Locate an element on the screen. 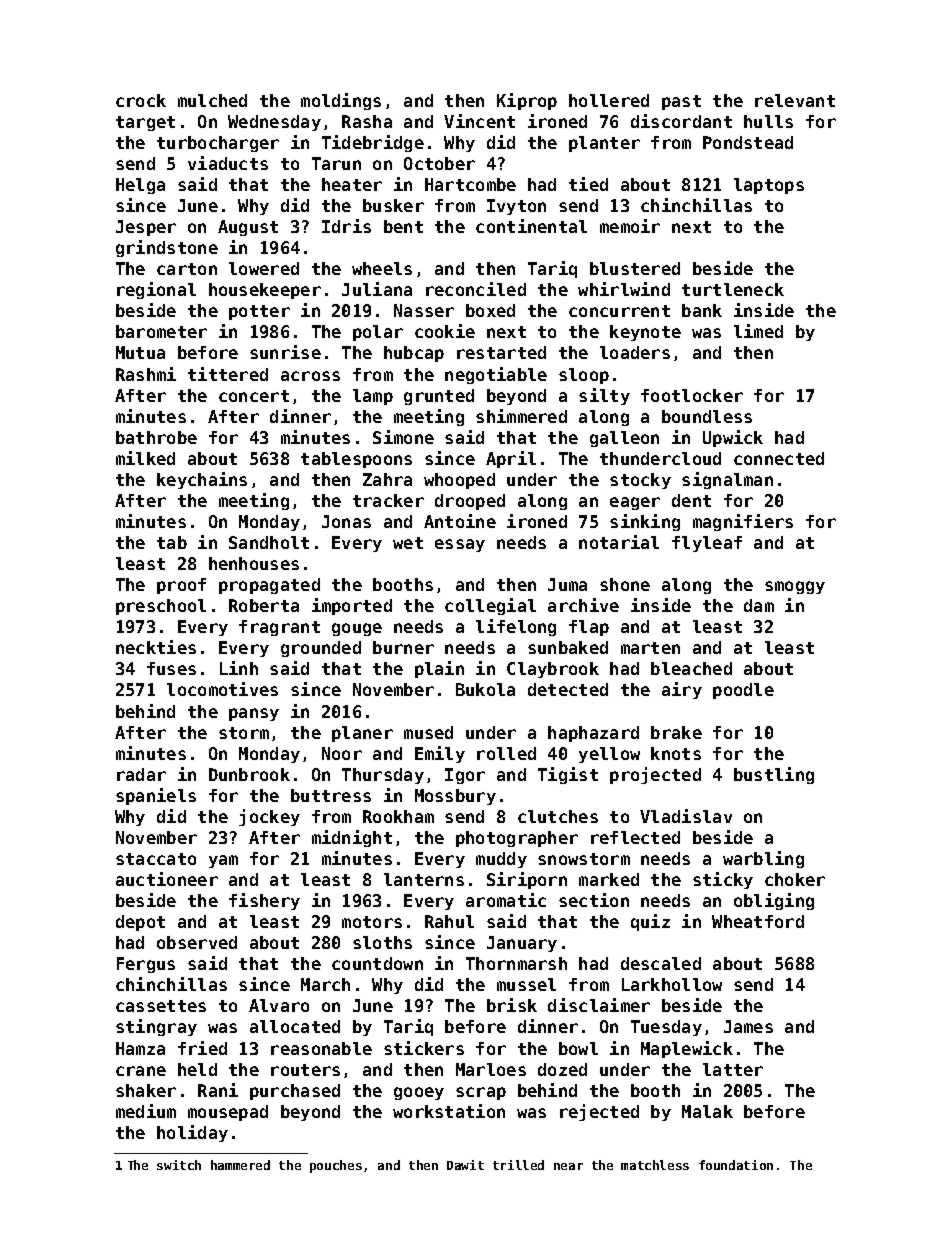  discordant is located at coordinates (681, 121).
